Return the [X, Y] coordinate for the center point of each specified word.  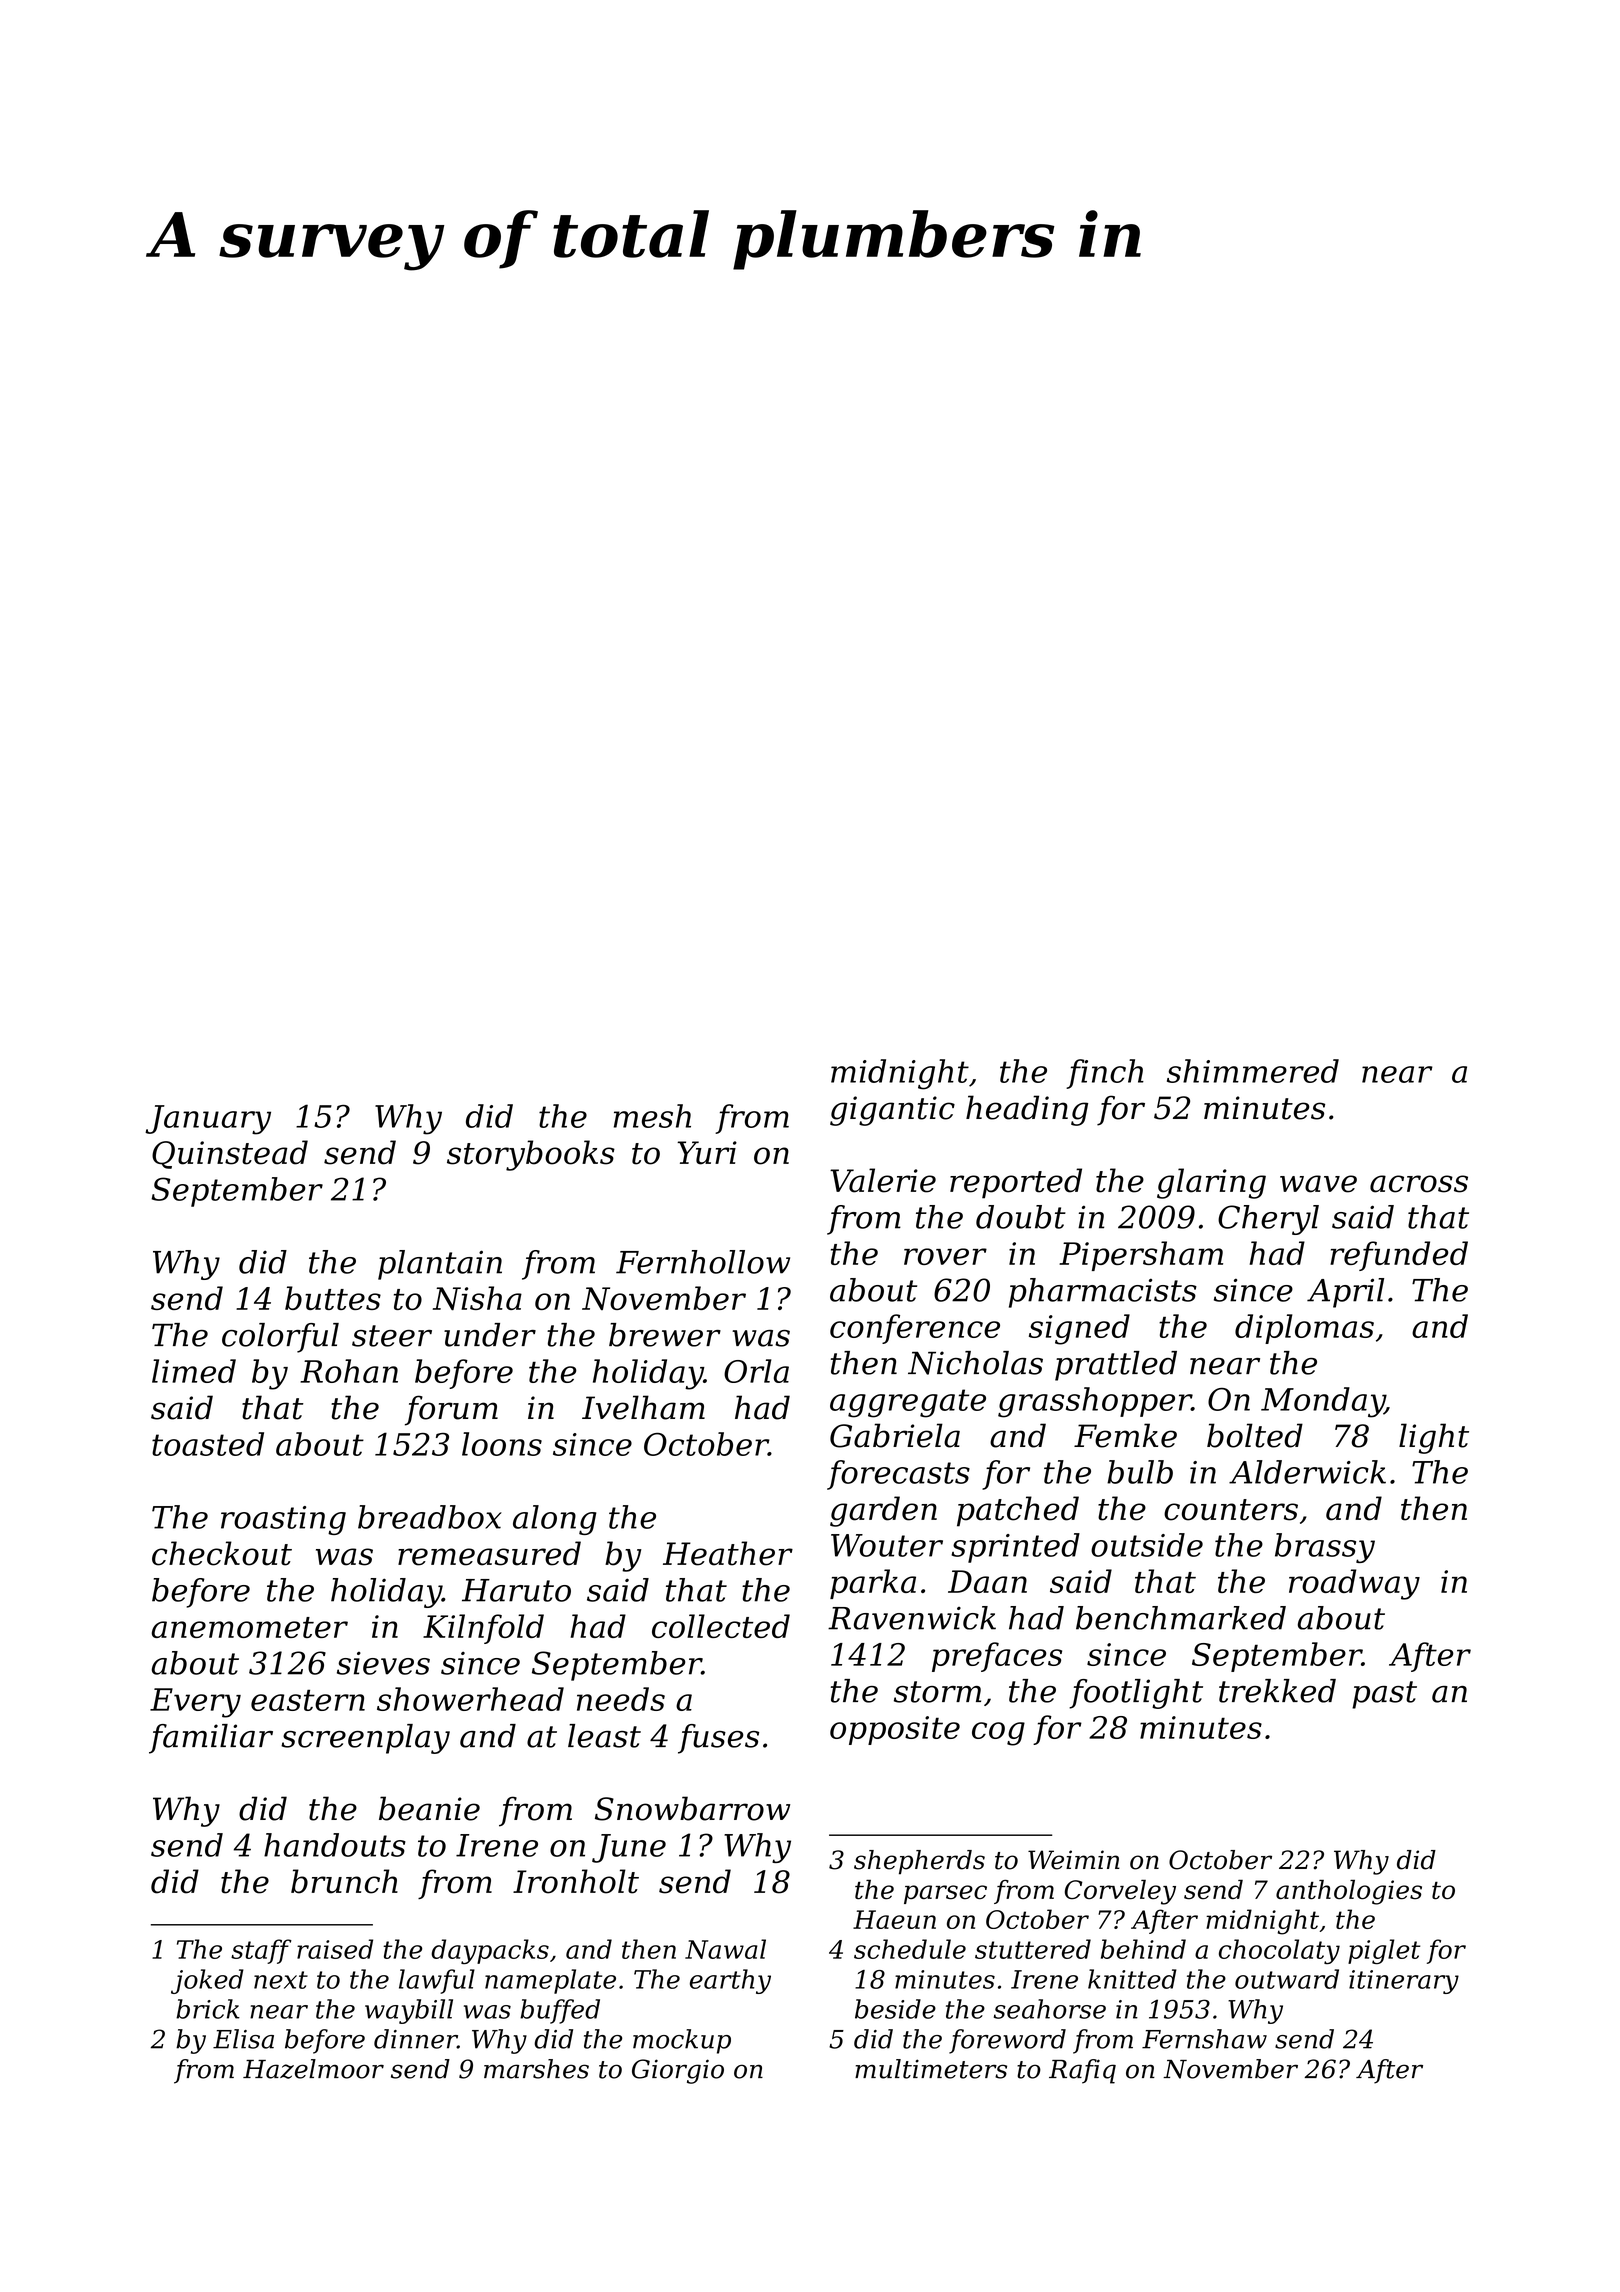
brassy [1325, 1548]
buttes [333, 1298]
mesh [652, 1116]
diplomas [1304, 1329]
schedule [910, 1949]
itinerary [1404, 1982]
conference [915, 1329]
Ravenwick [912, 1618]
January [208, 1120]
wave [1318, 1184]
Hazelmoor [313, 2069]
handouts [335, 1845]
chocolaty [1279, 1951]
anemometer [250, 1627]
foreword [1007, 2041]
